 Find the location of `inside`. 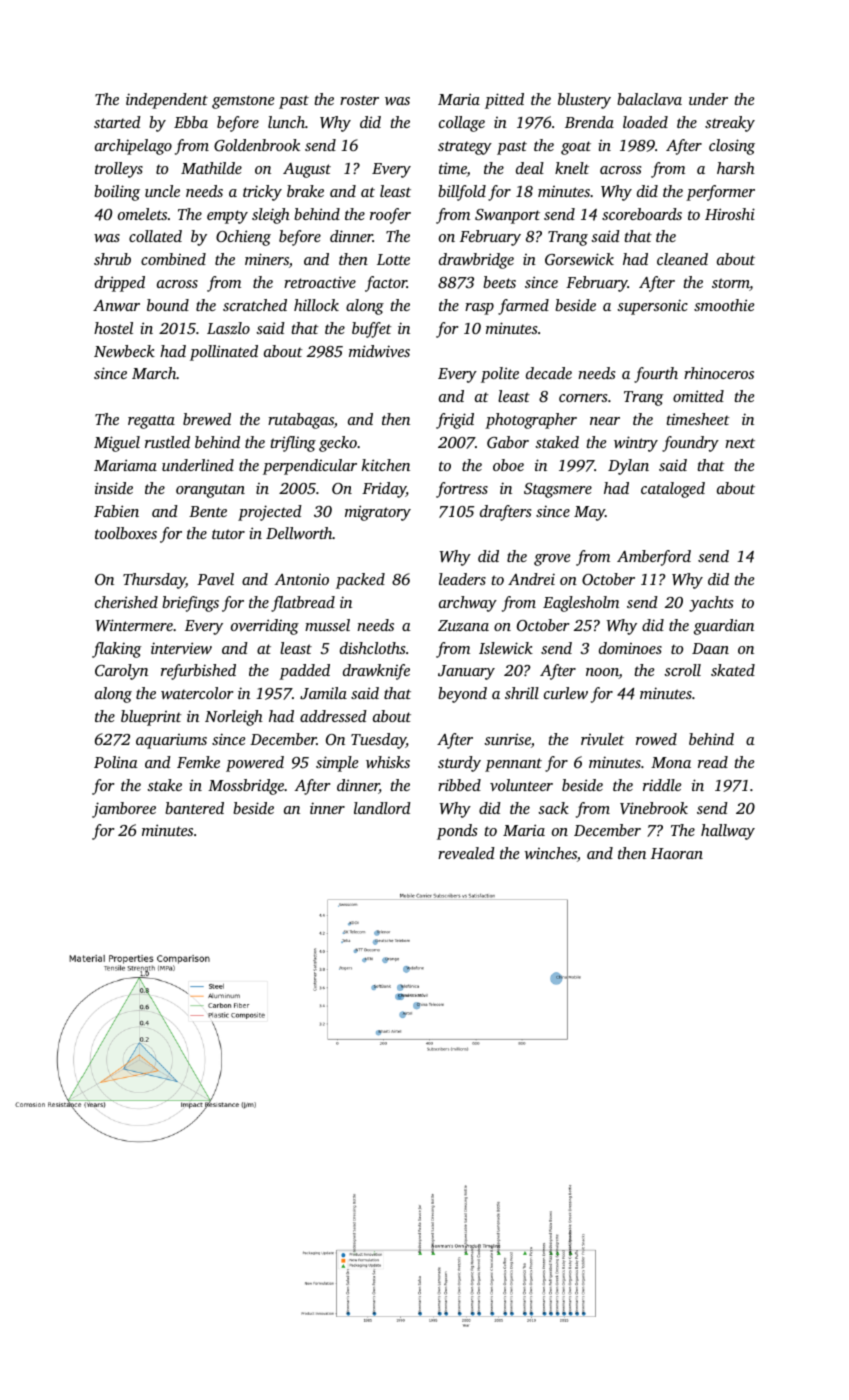

inside is located at coordinates (114, 488).
